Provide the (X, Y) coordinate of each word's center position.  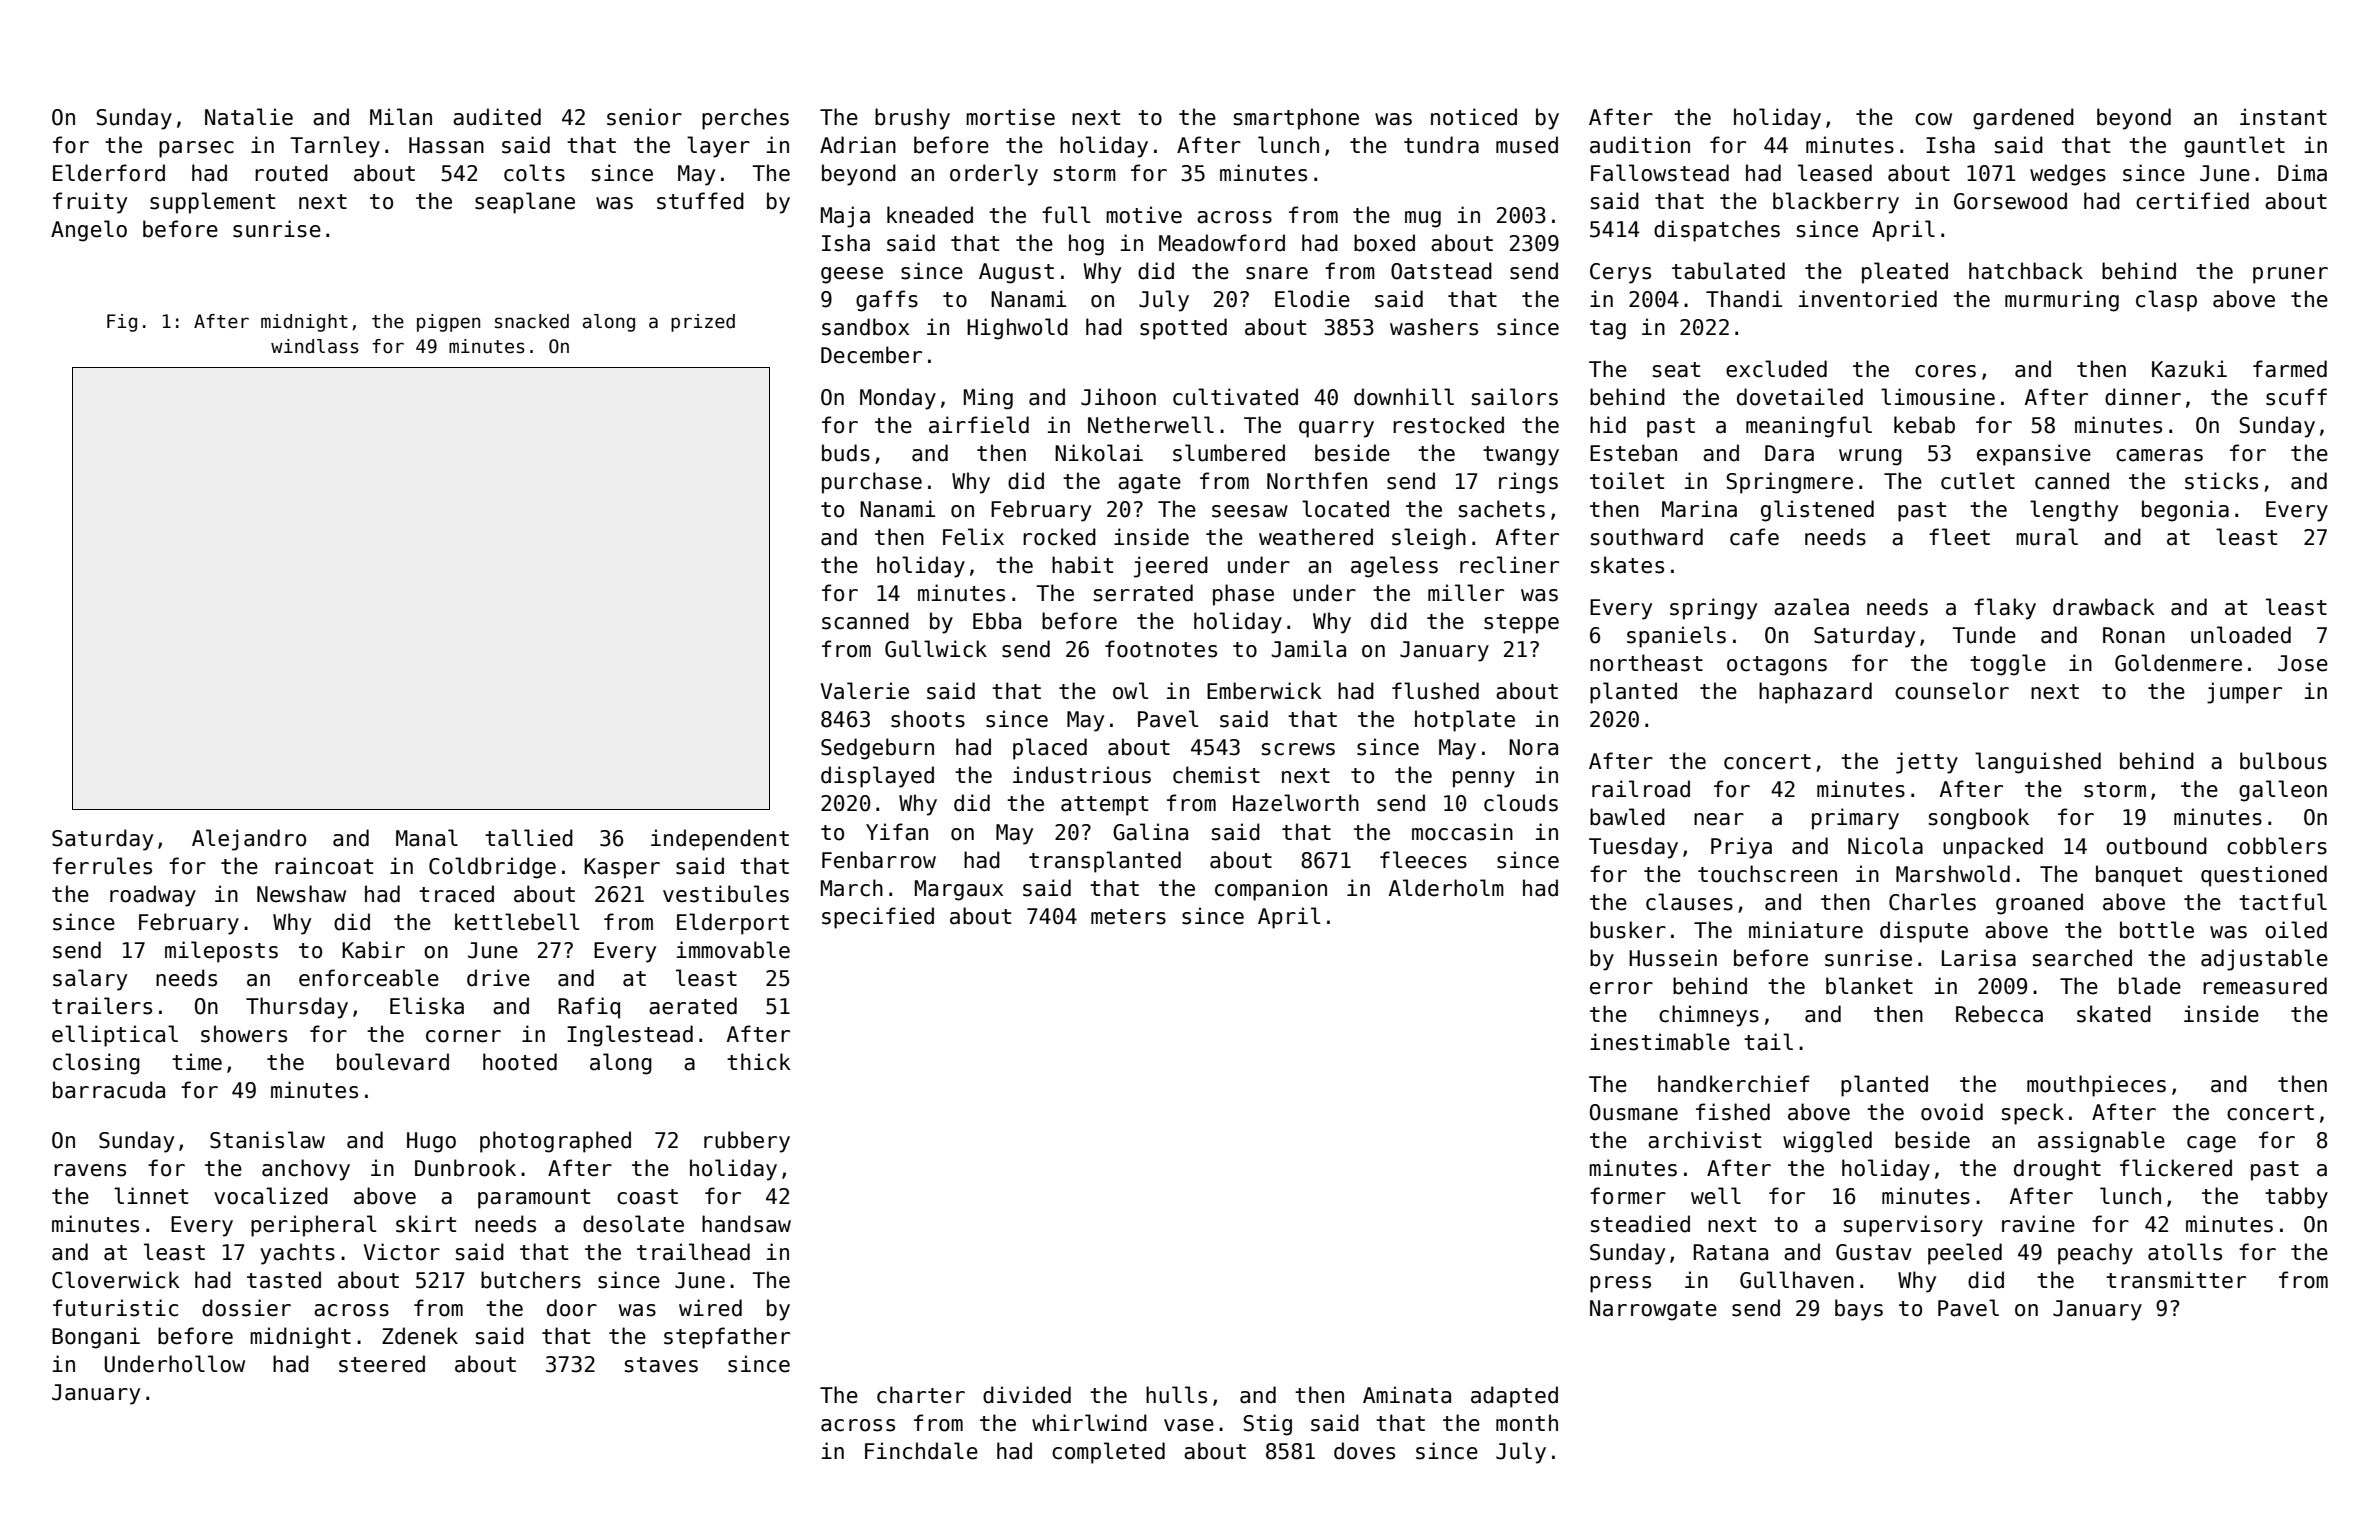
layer (718, 147)
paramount (534, 1199)
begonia (2185, 511)
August (1016, 273)
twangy (1521, 456)
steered (382, 1364)
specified (878, 918)
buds (846, 453)
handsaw (746, 1224)
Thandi (1744, 299)
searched (2082, 958)
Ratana (1730, 1252)
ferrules (102, 866)
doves (1364, 1451)
